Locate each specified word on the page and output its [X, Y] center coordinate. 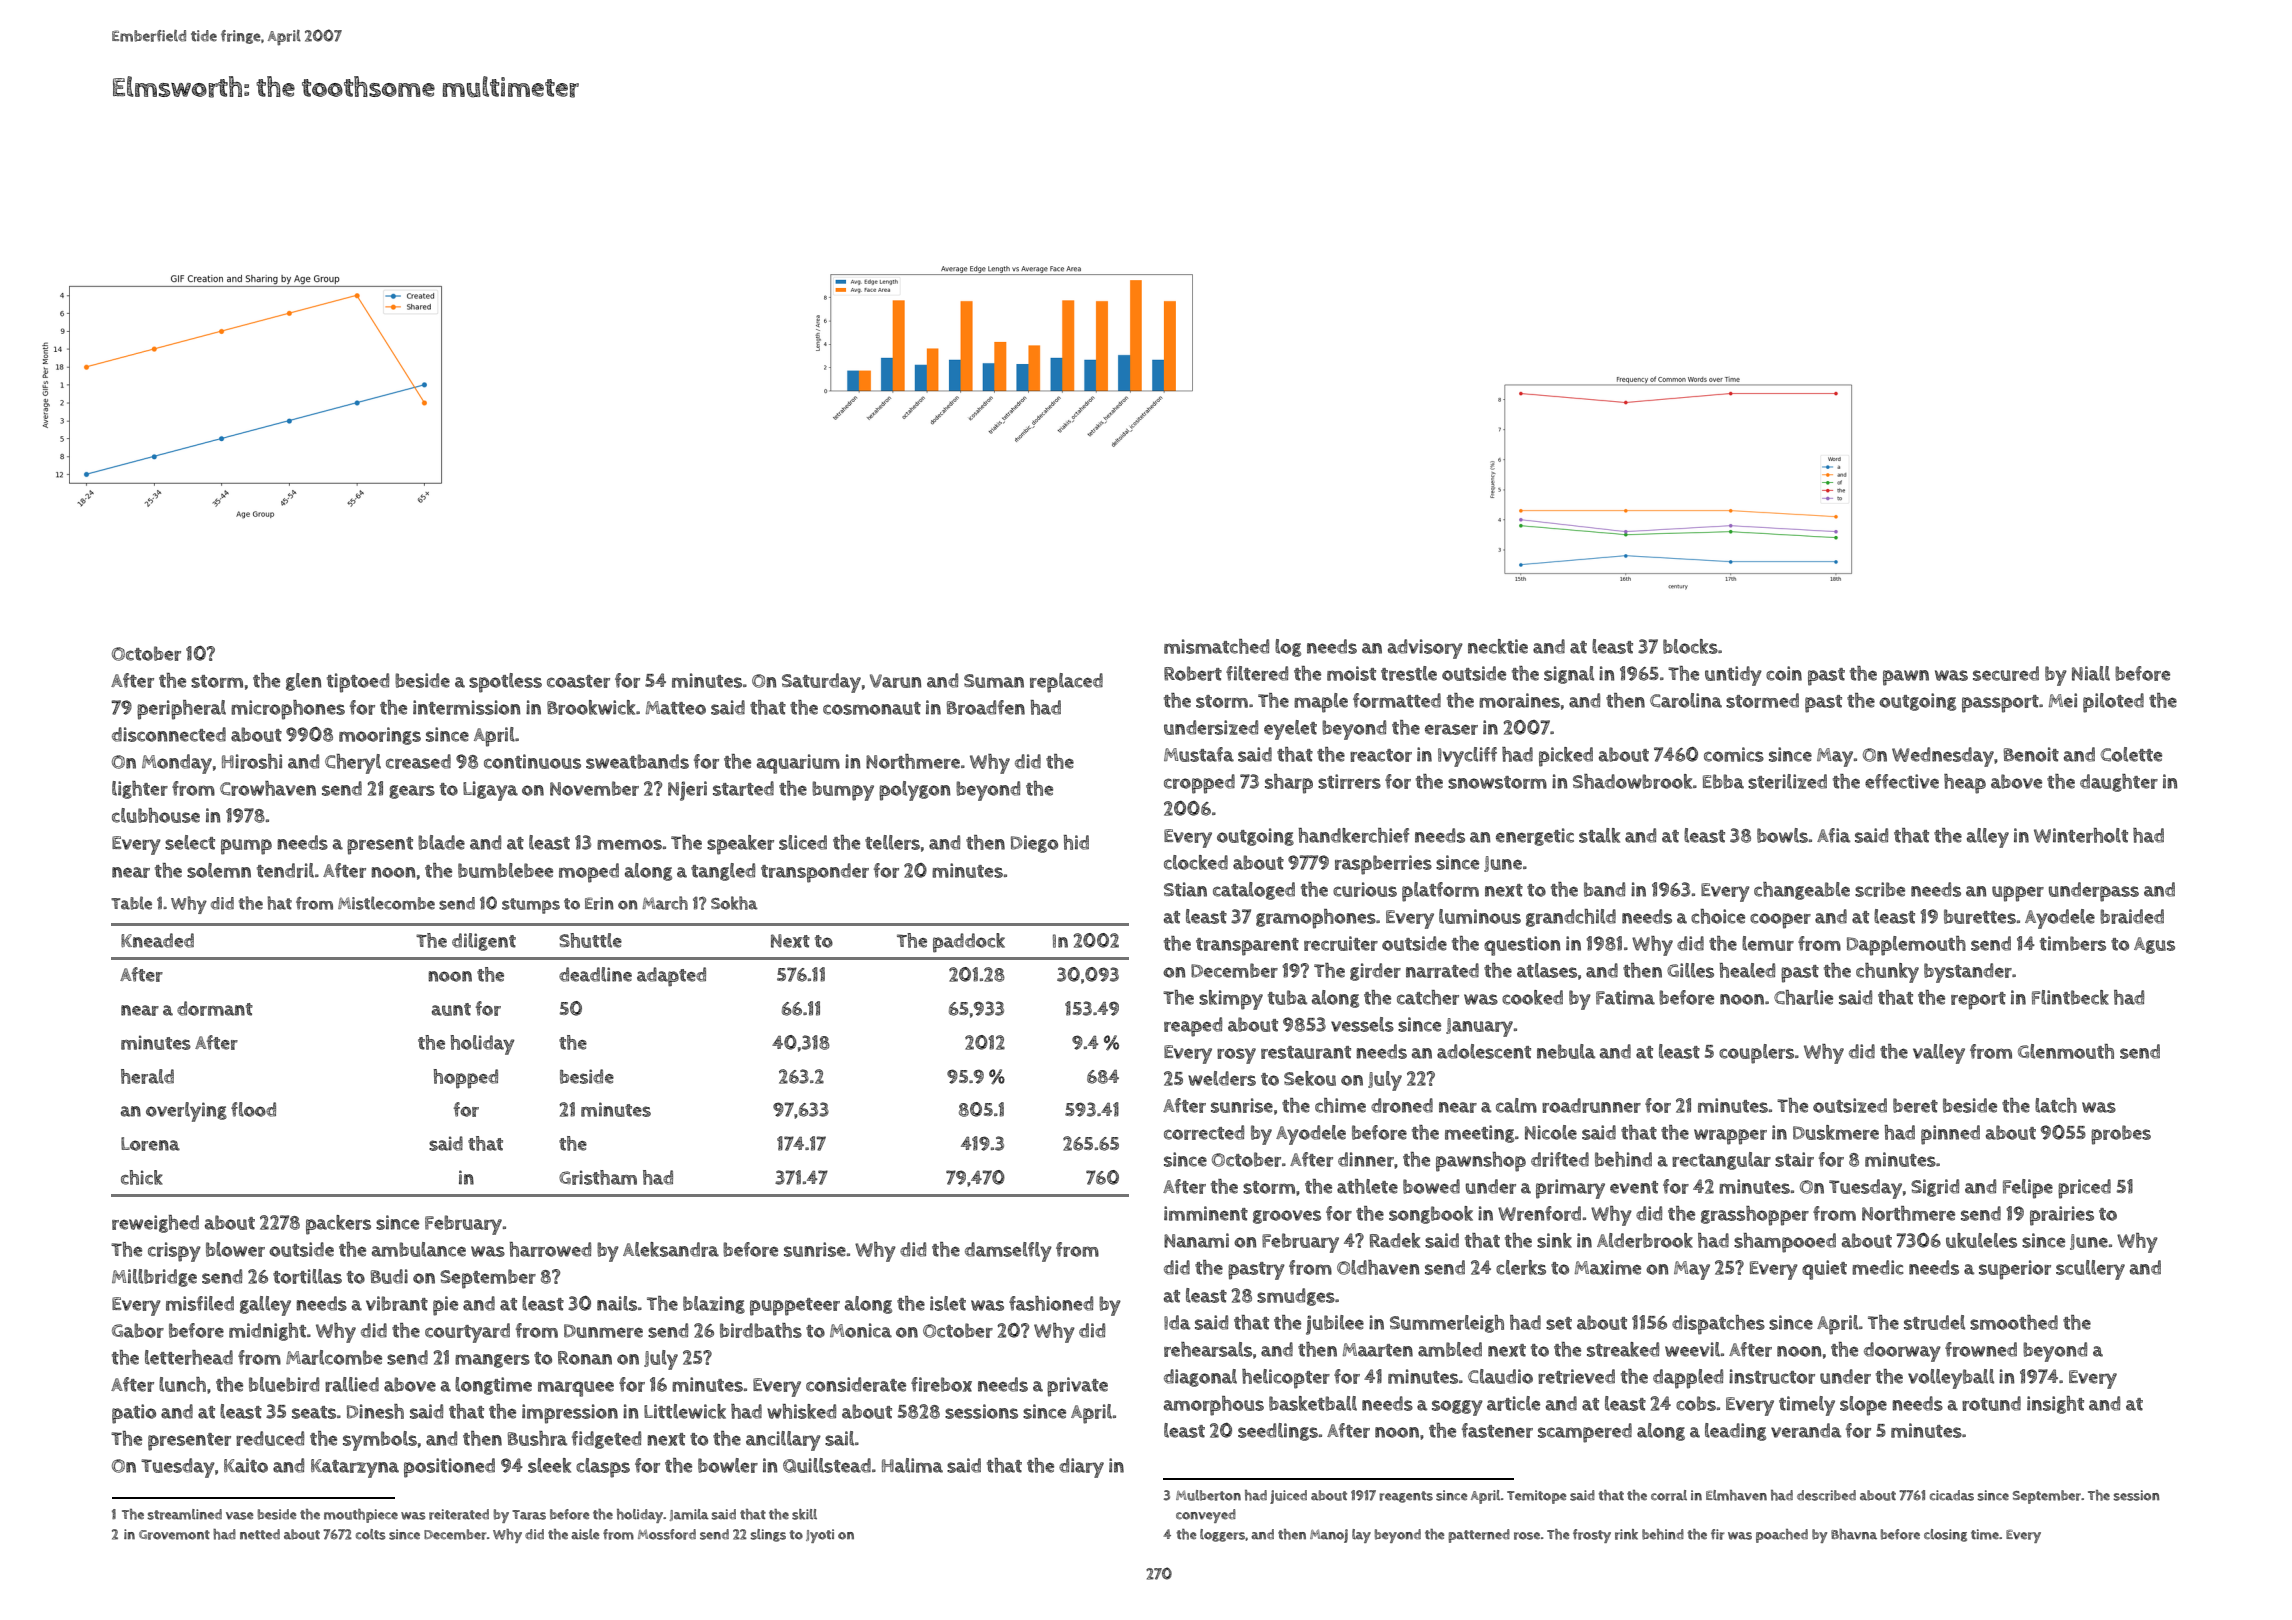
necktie [1498, 646]
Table [131, 903]
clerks [1521, 1267]
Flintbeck [2070, 997]
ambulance [419, 1249]
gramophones [1316, 919]
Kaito [246, 1465]
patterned [1479, 1536]
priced [2084, 1189]
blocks [1690, 646]
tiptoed [358, 683]
